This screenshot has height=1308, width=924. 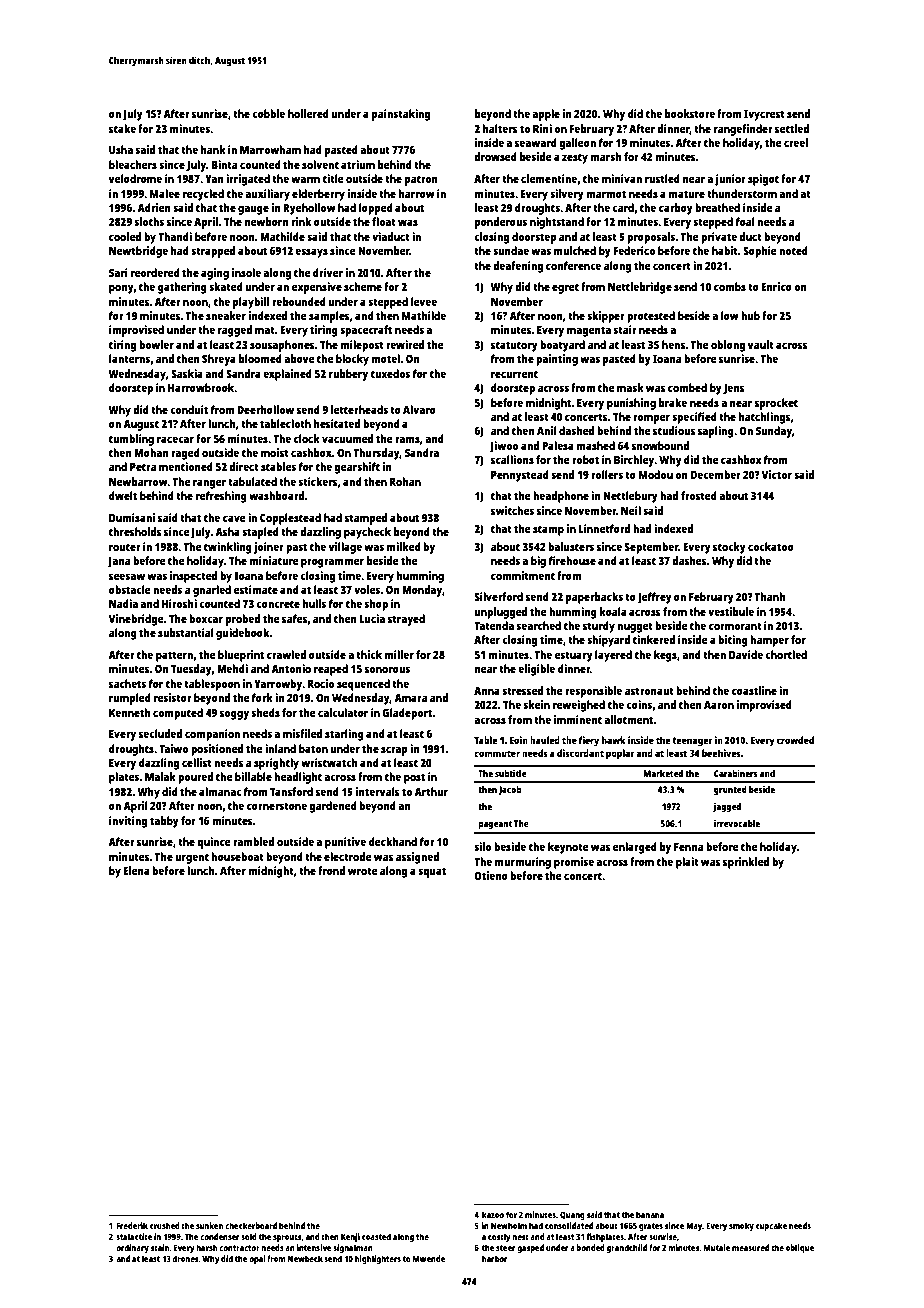 I want to click on Quang, so click(x=572, y=1216).
